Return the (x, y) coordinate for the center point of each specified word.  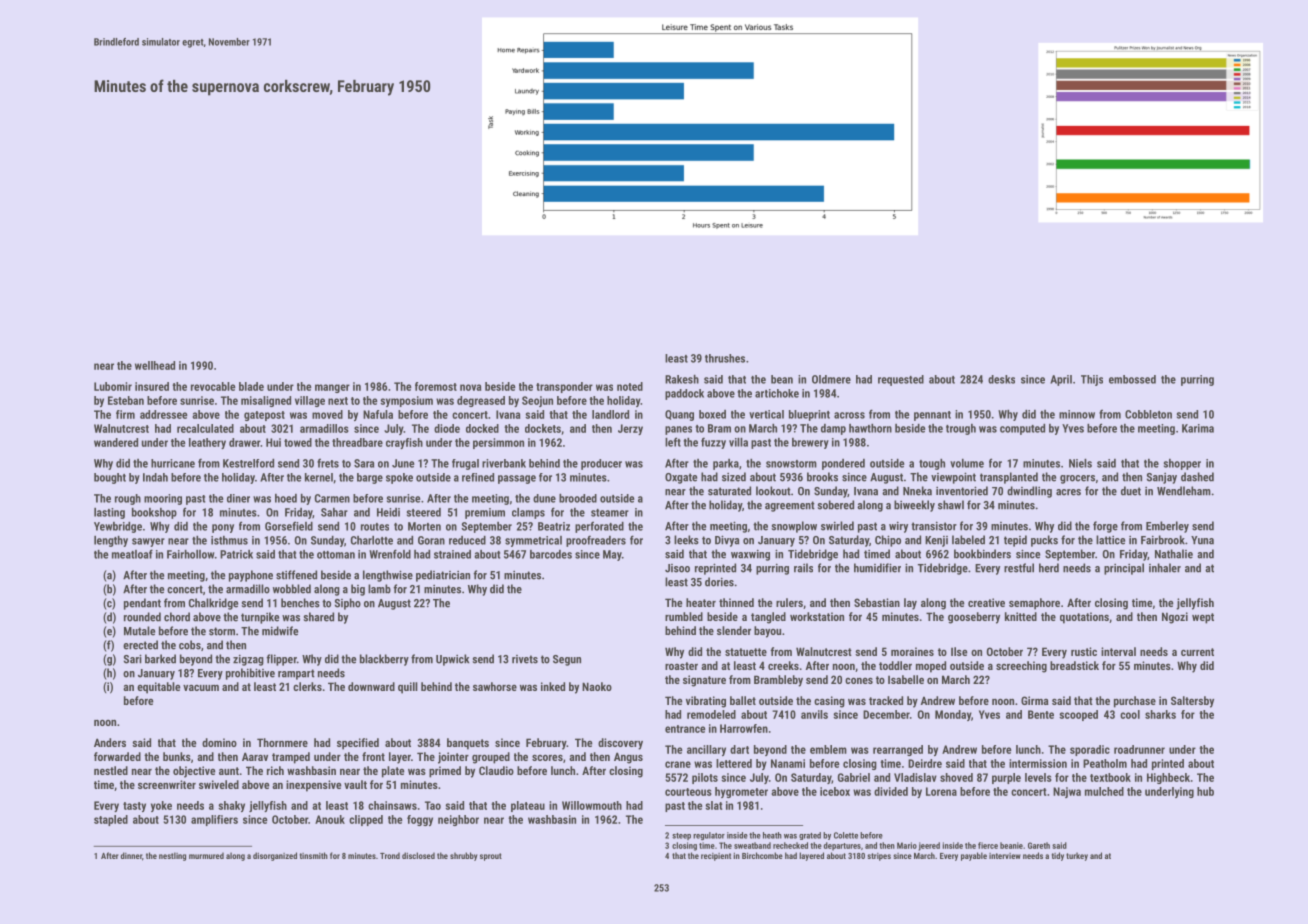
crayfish (404, 443)
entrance (685, 729)
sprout (491, 857)
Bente (1041, 714)
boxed (712, 414)
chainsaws (392, 805)
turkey (1077, 856)
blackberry (384, 660)
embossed (1132, 379)
